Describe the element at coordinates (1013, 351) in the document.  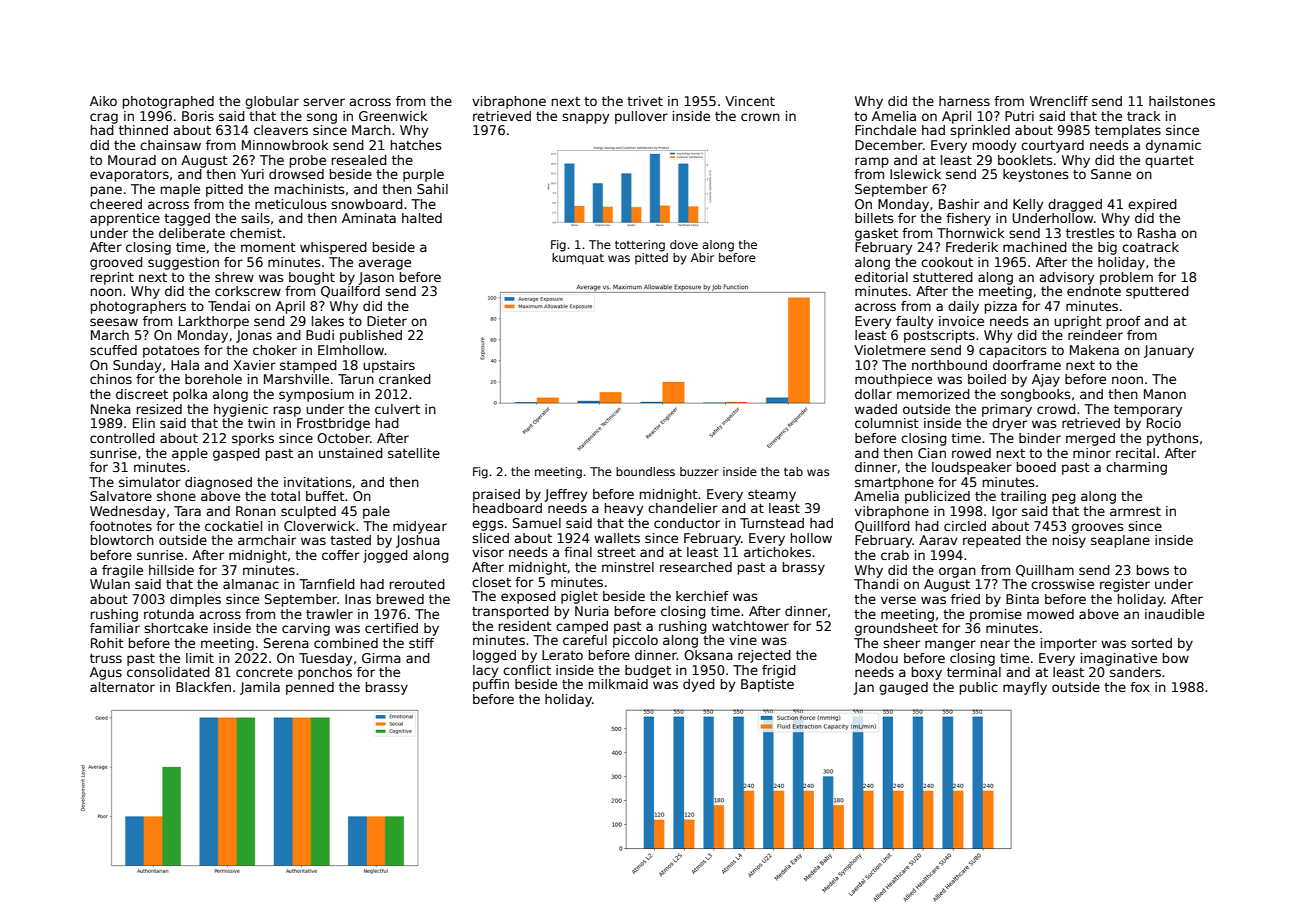
I see `capacitors` at that location.
